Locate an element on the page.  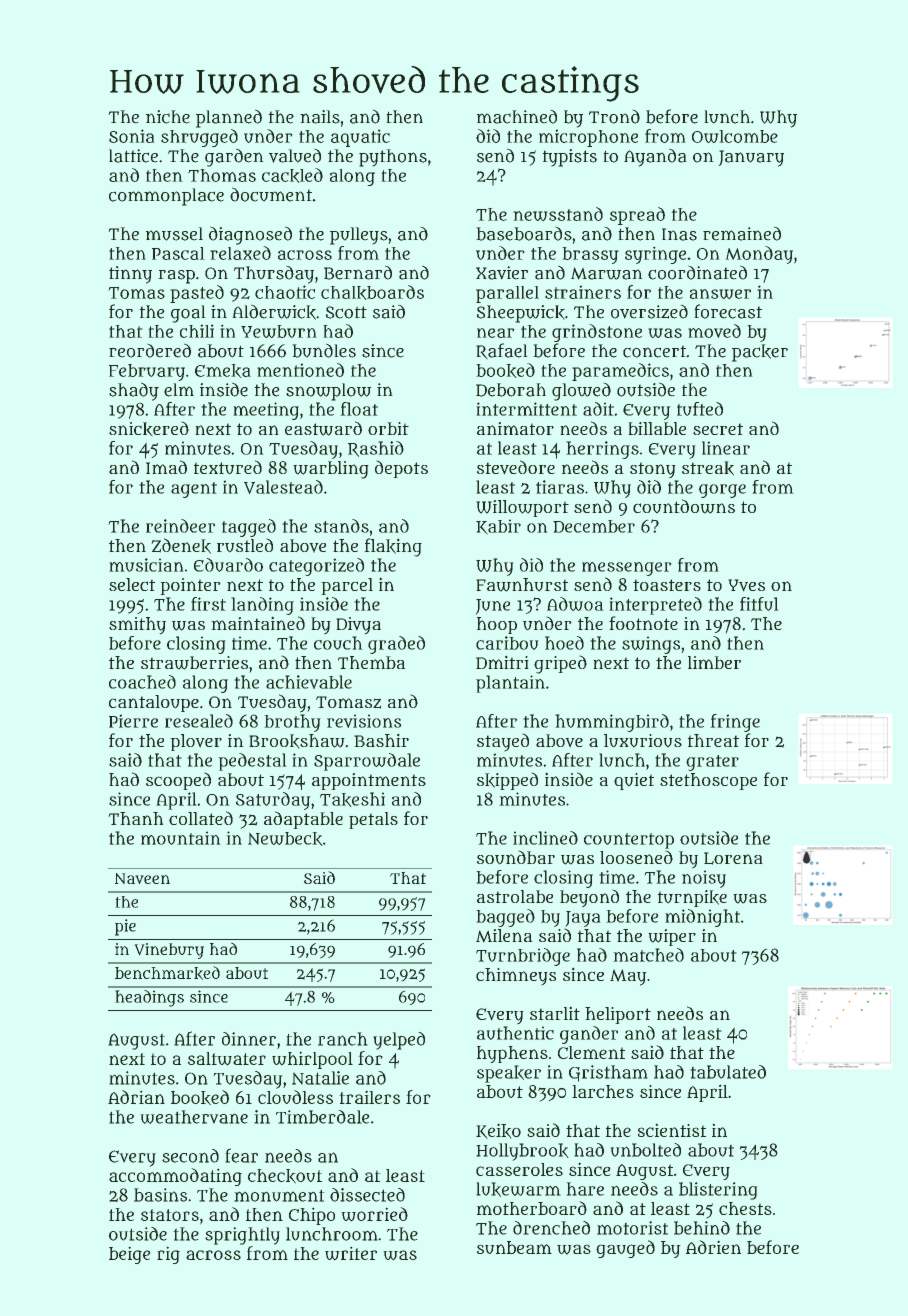
Xavier is located at coordinates (502, 273).
